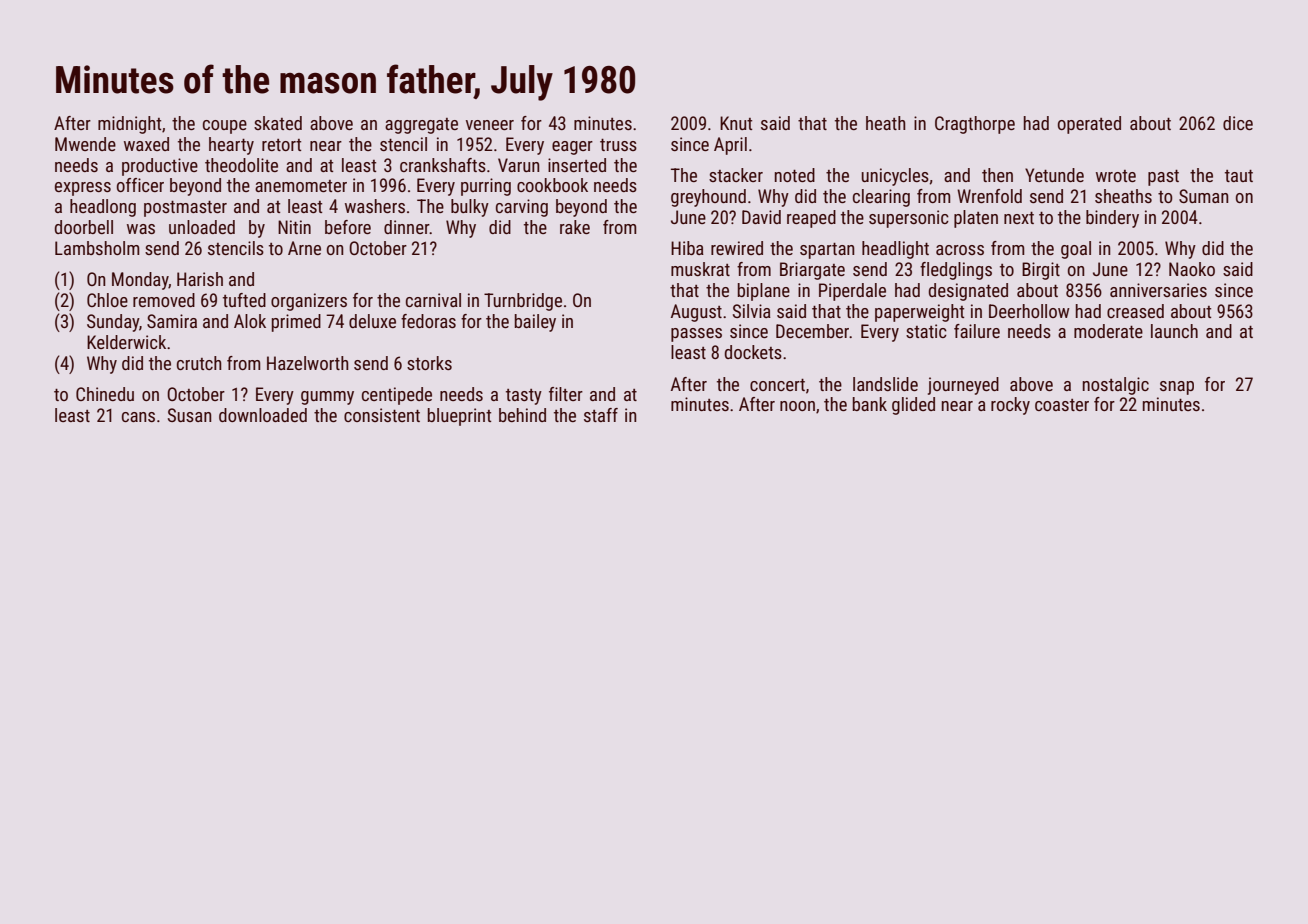 This document has height=924, width=1308. I want to click on Yetunde, so click(1054, 175).
